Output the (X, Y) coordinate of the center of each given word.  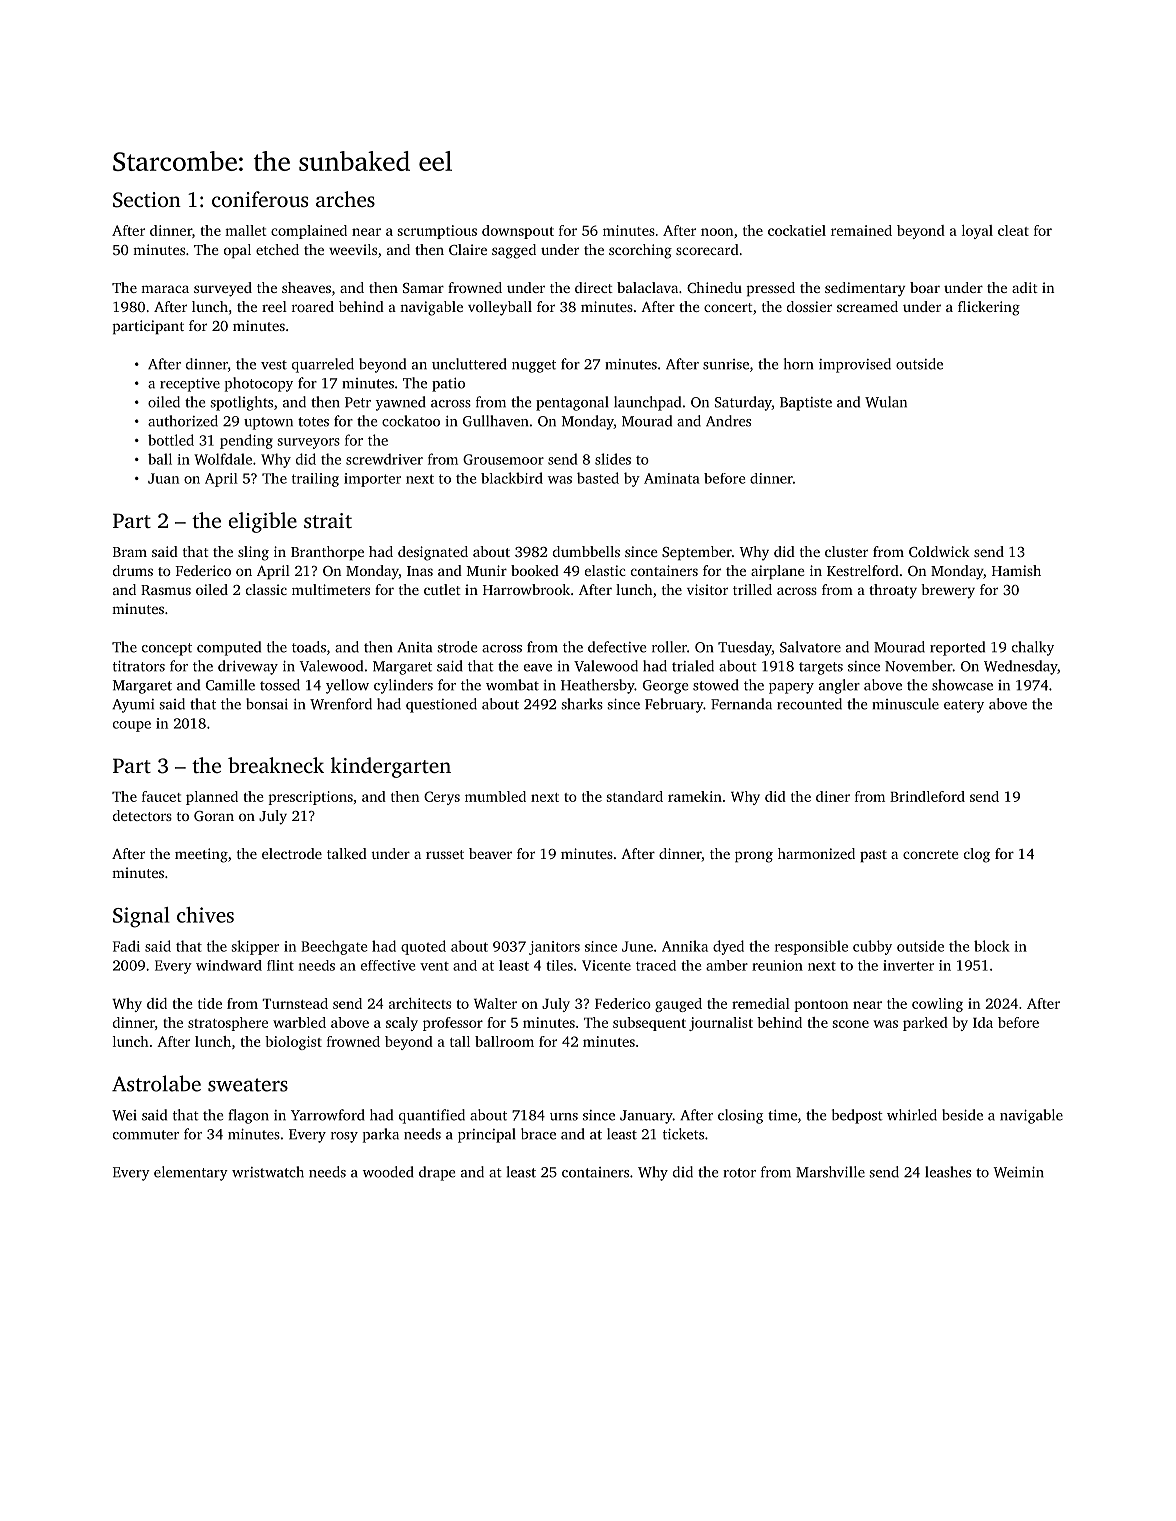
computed (229, 648)
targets (821, 668)
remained (861, 230)
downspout (518, 232)
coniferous (260, 199)
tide (210, 1003)
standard (635, 796)
